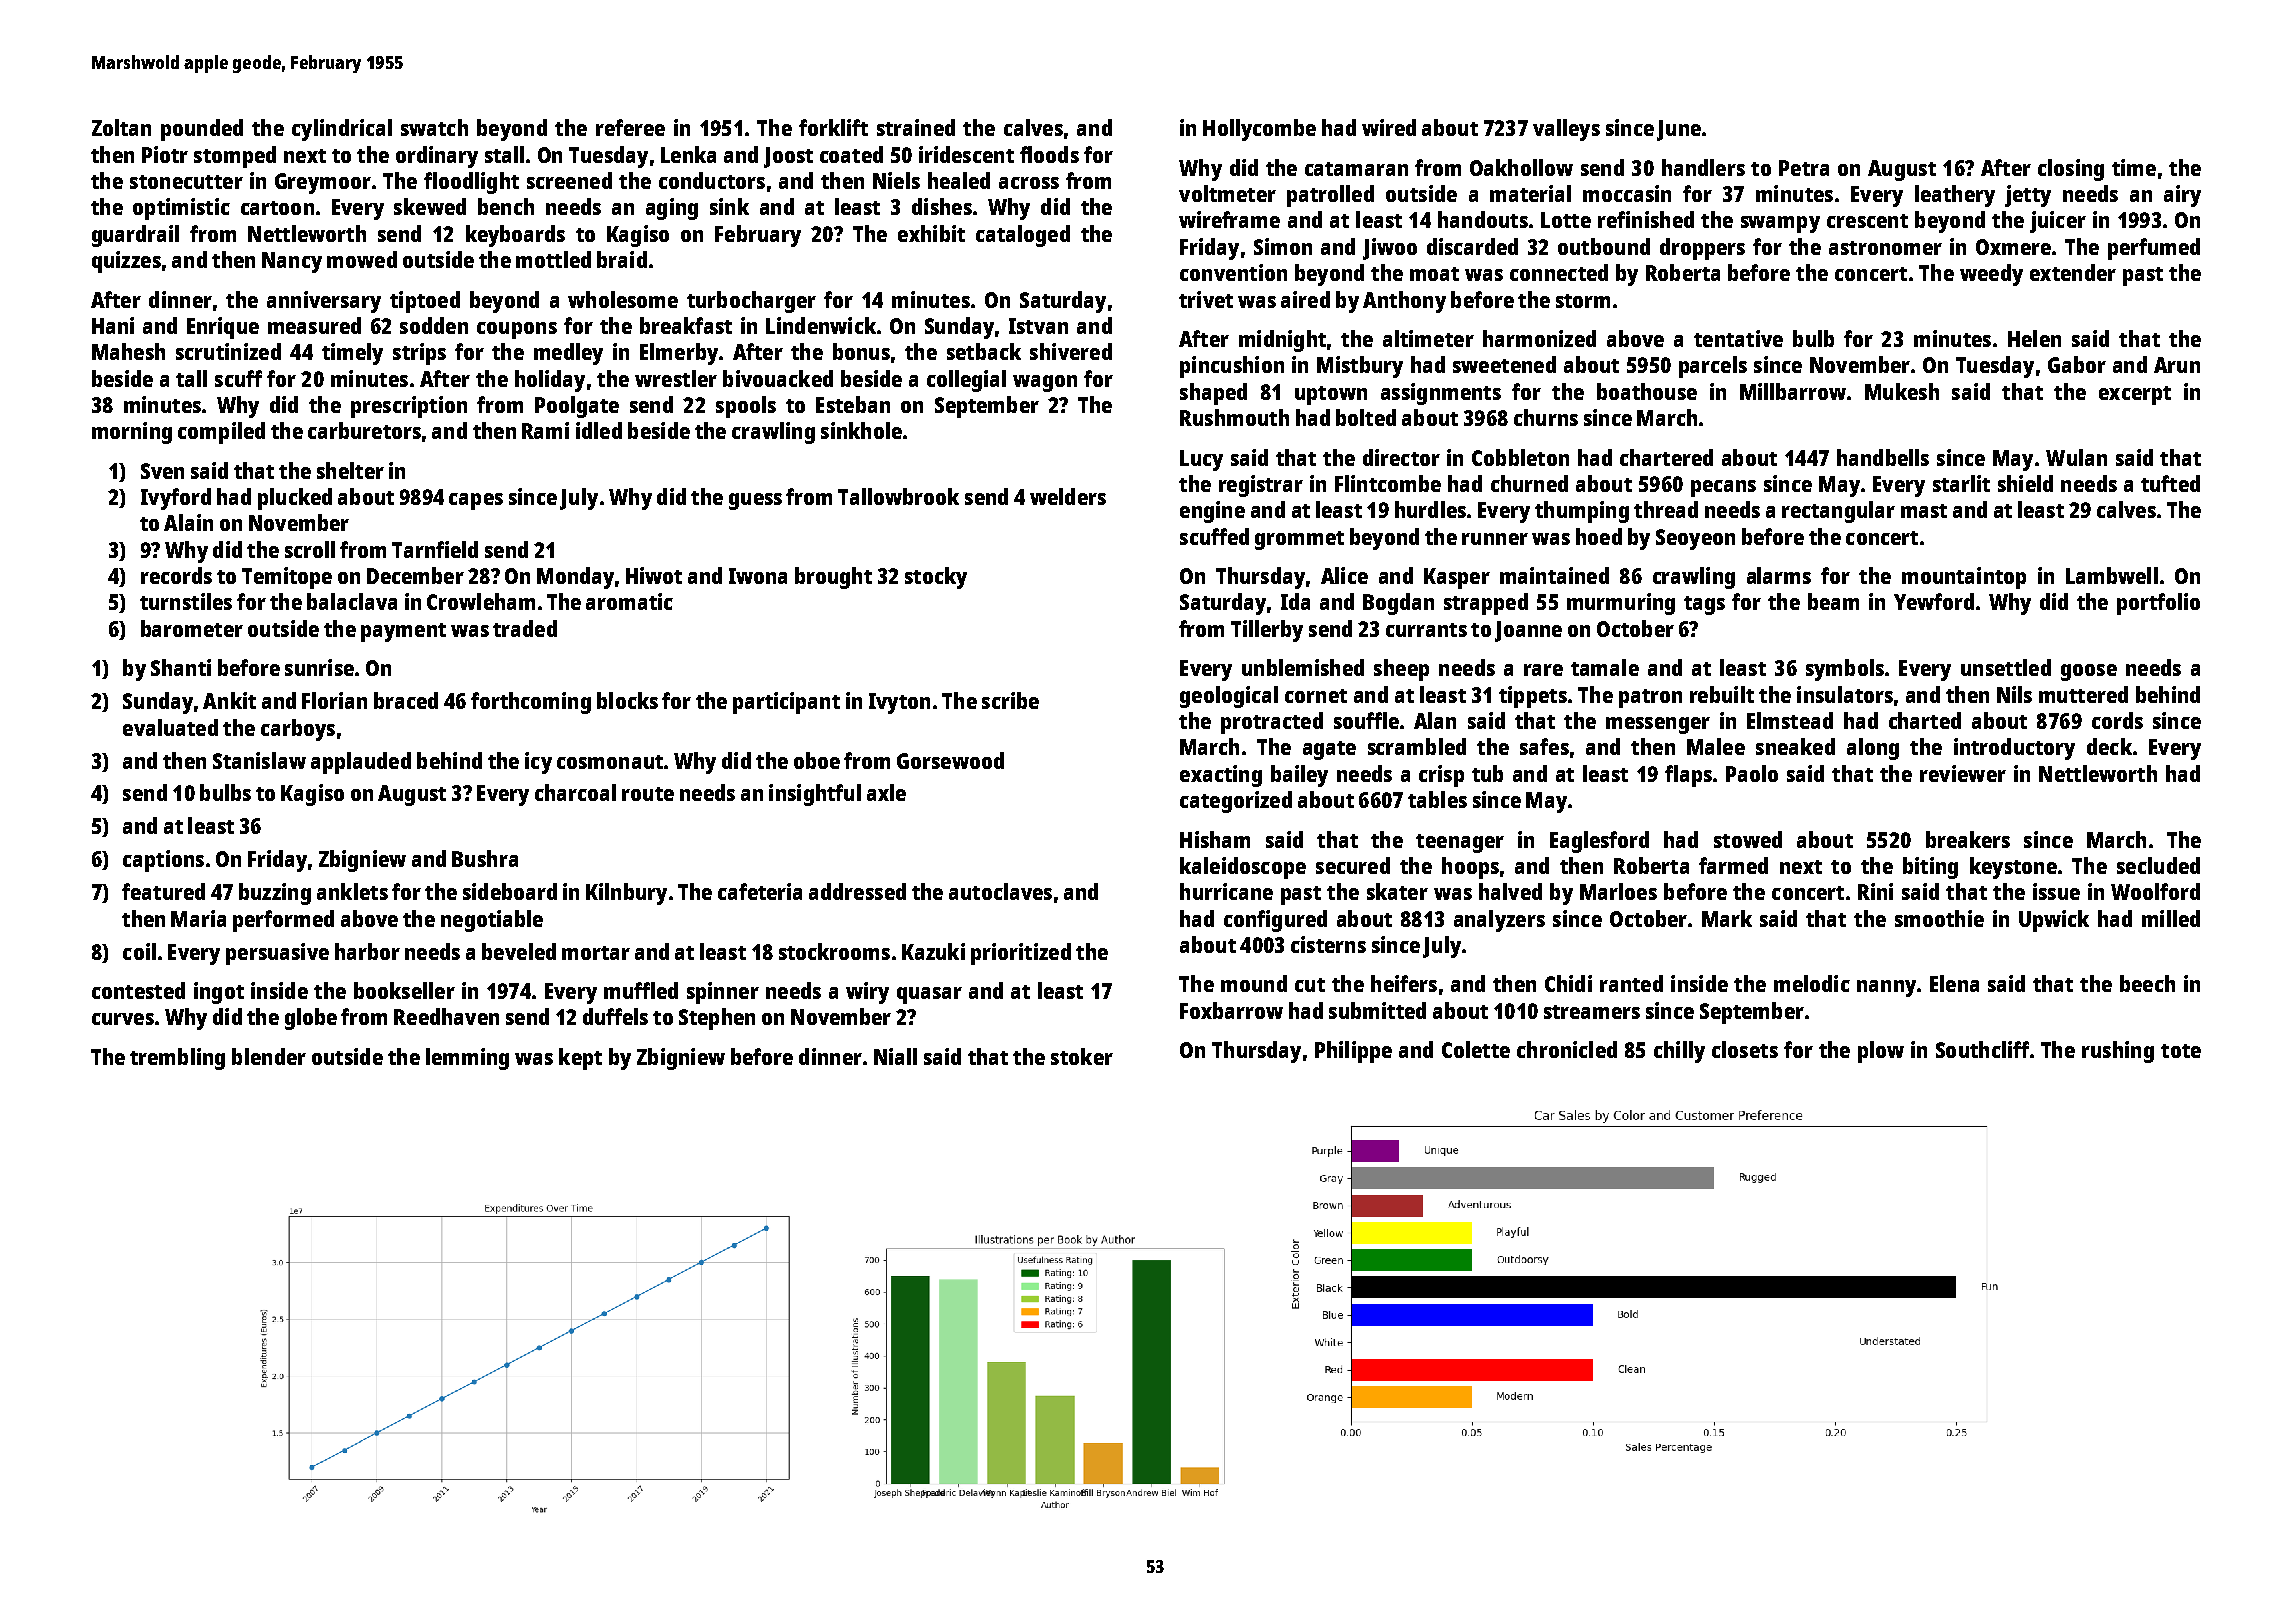 This screenshot has height=1620, width=2292. I want to click on scroll, so click(310, 549).
